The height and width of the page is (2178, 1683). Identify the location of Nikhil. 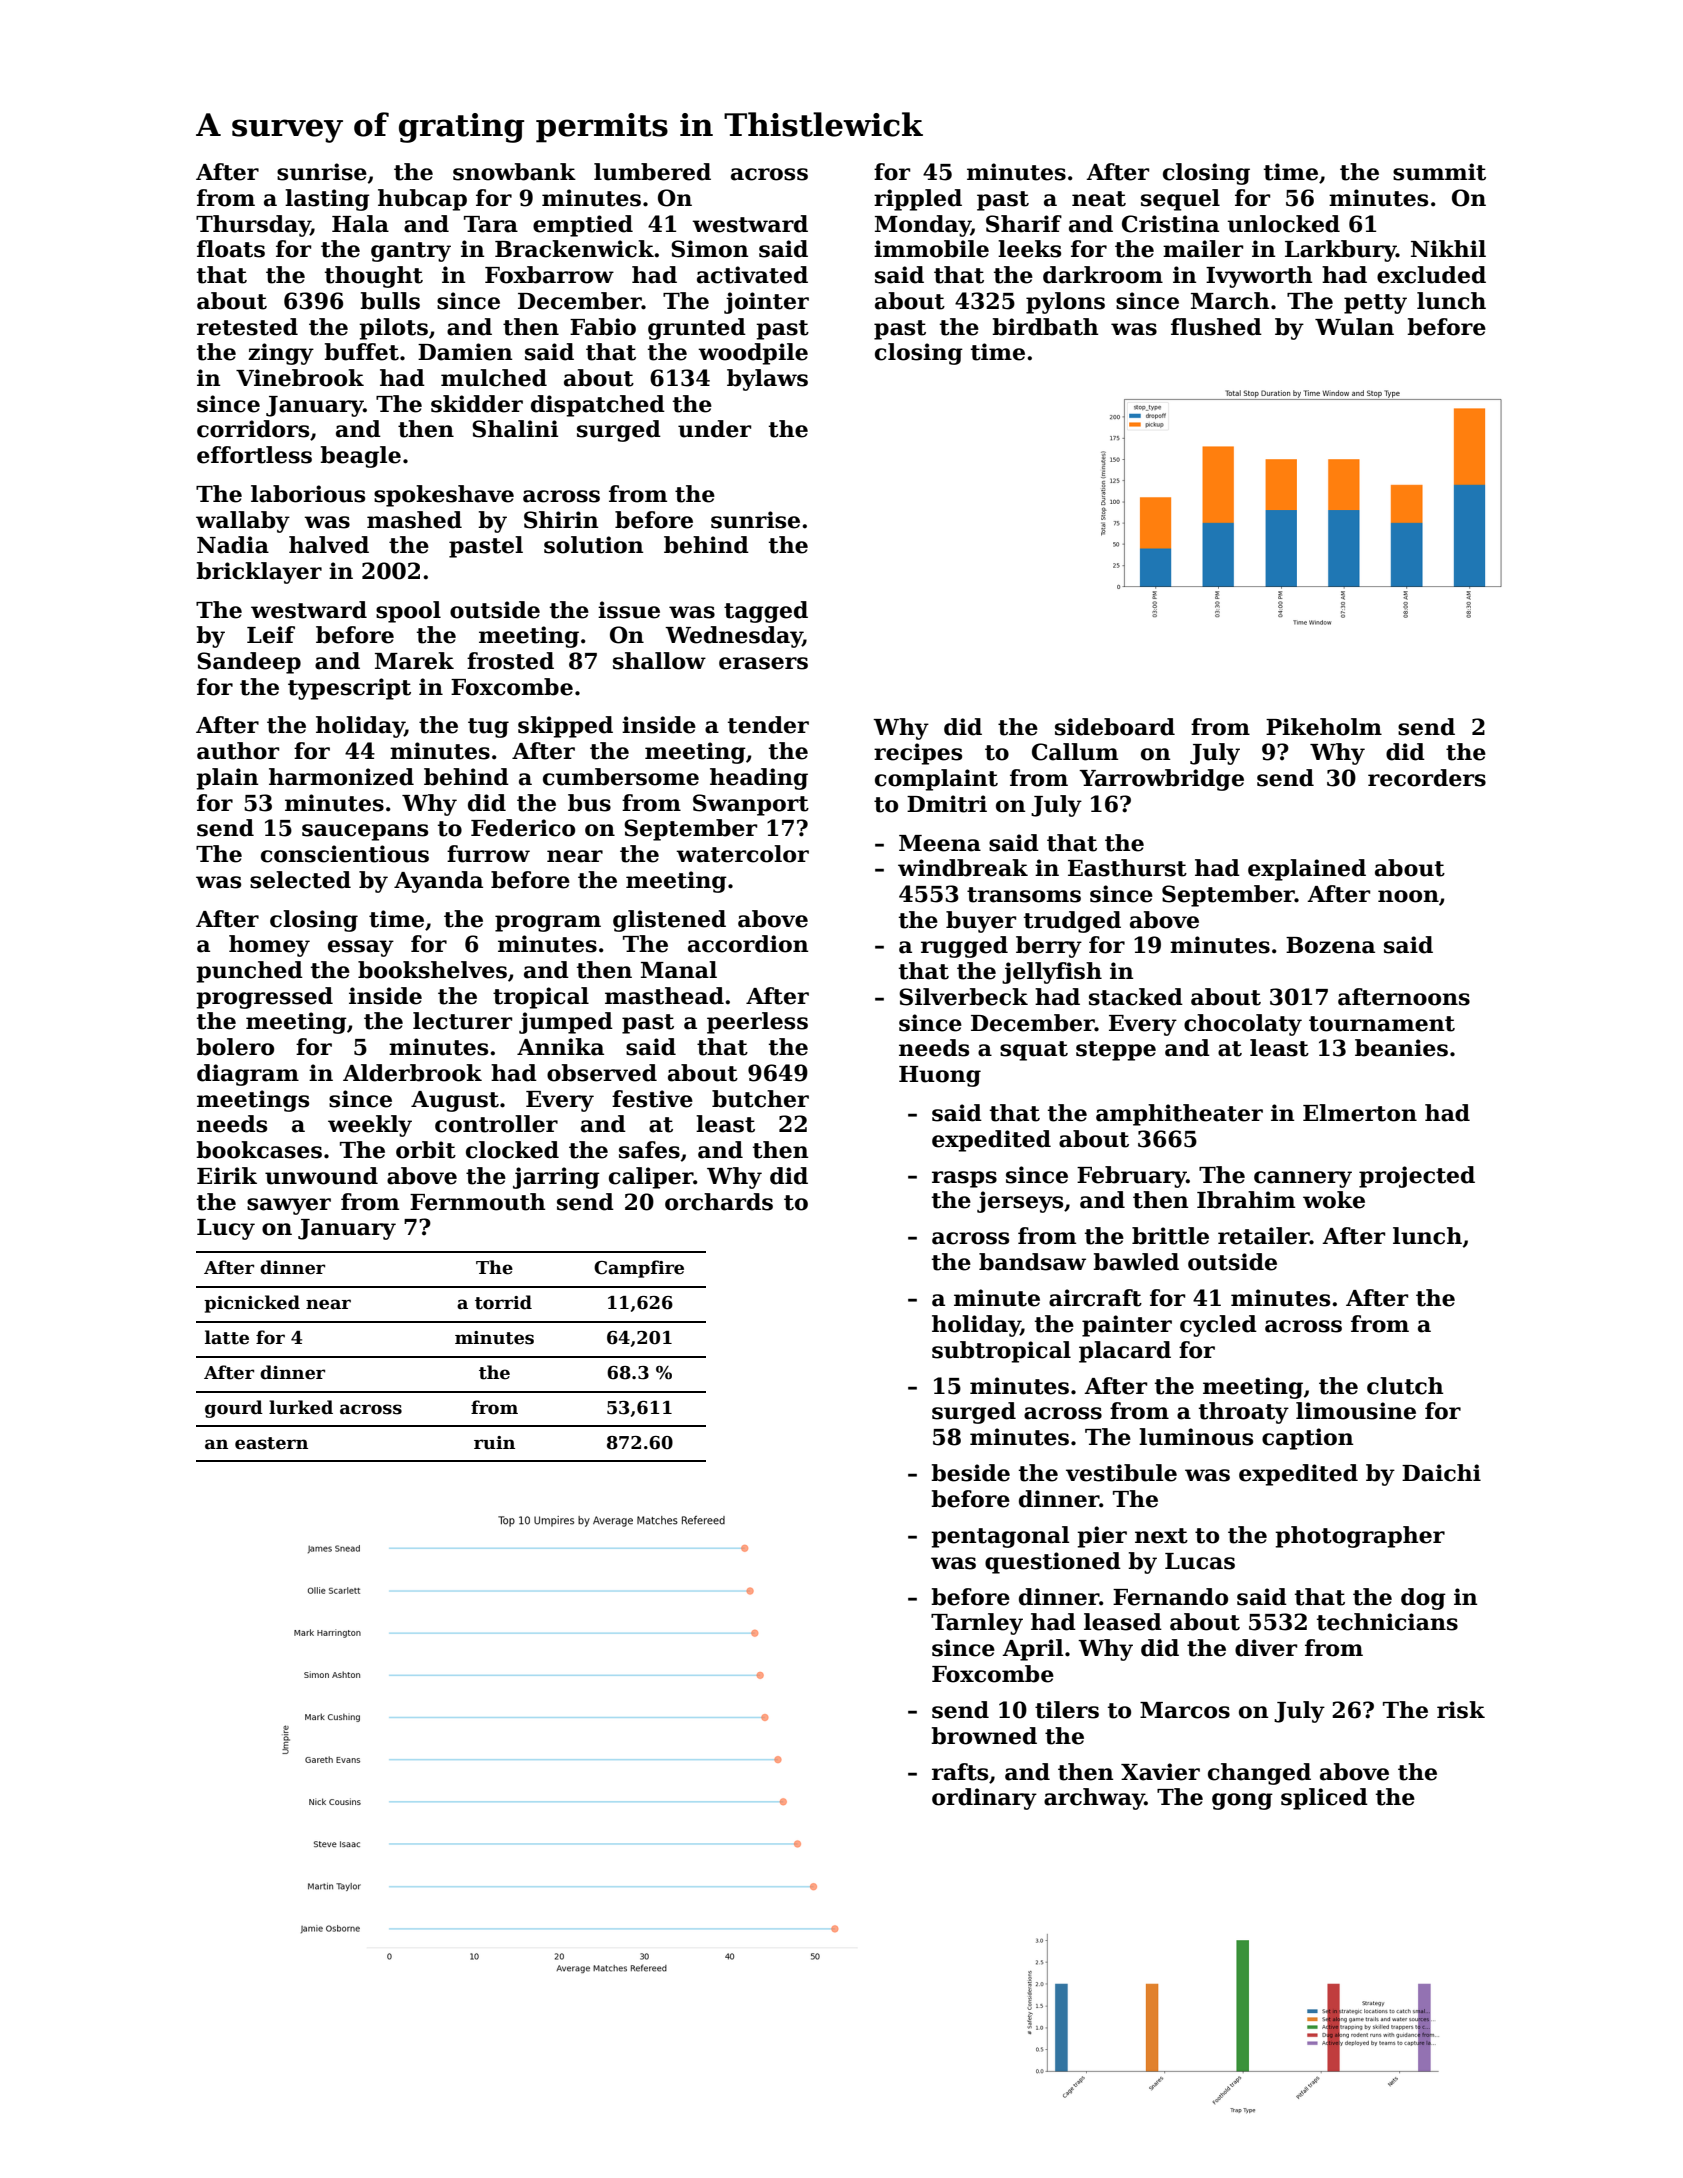
(1448, 248).
